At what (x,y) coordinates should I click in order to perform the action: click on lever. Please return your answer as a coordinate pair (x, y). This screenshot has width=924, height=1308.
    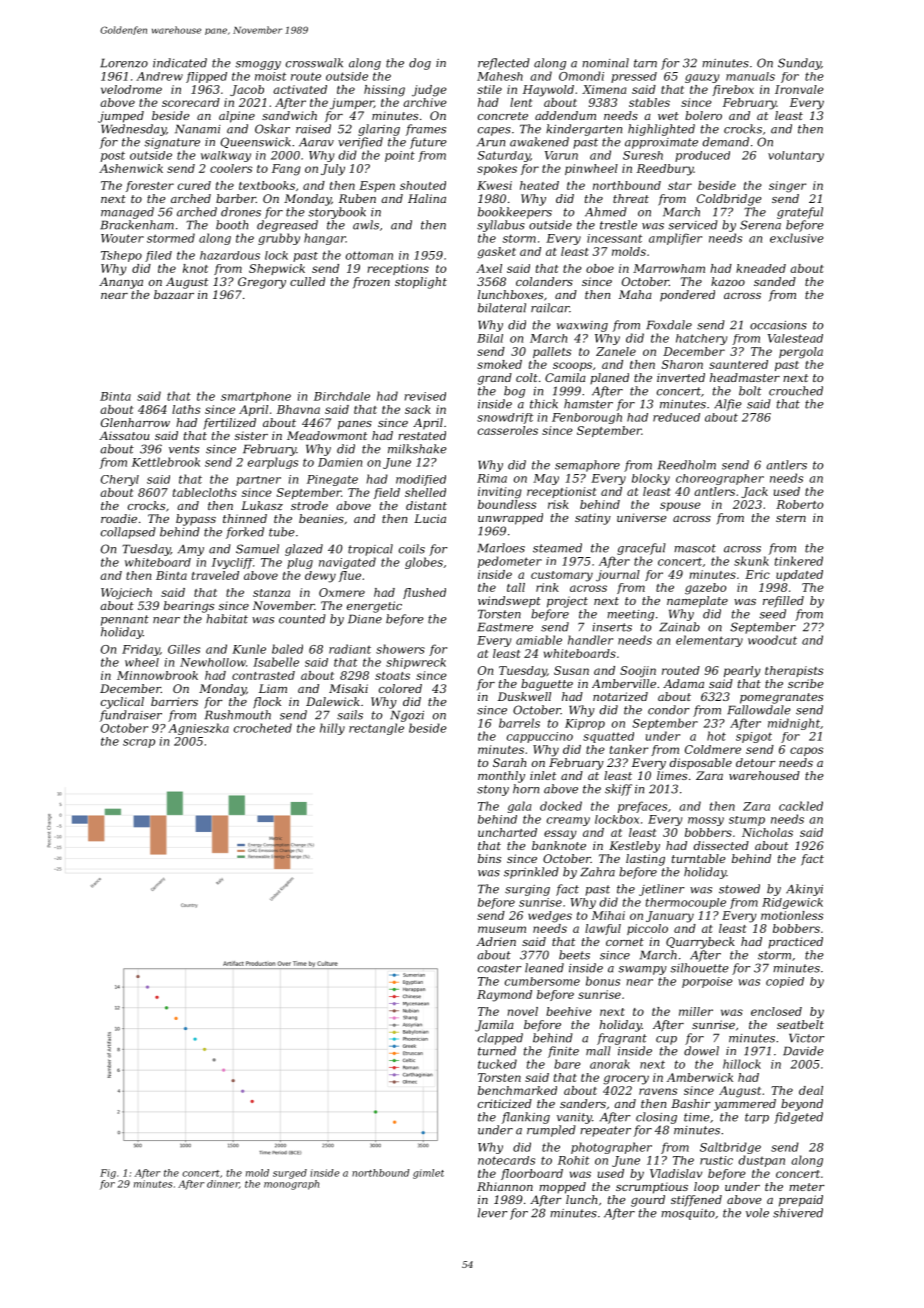
    Looking at the image, I should click on (493, 1213).
